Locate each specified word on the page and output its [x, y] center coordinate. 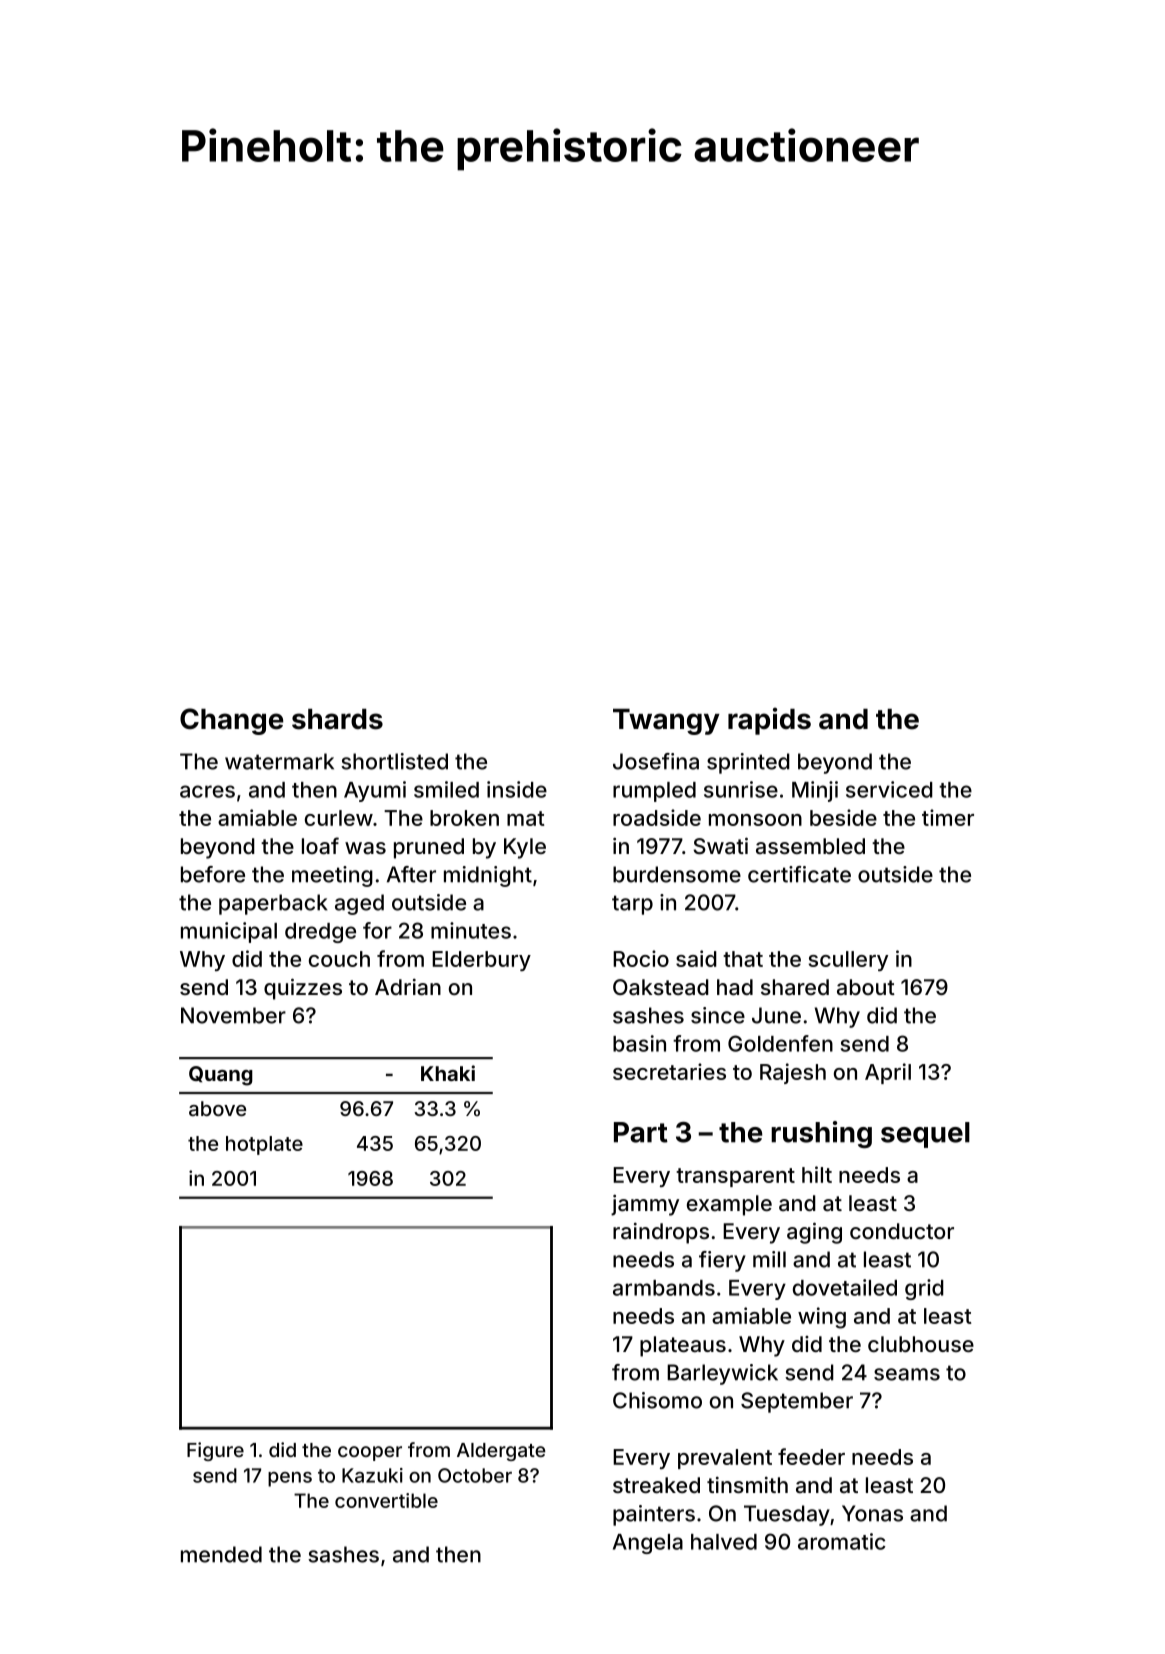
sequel [925, 1135]
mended [221, 1554]
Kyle [525, 848]
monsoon [755, 820]
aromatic [842, 1541]
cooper [370, 1453]
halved [724, 1542]
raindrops [661, 1233]
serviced [889, 789]
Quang [221, 1076]
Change [232, 721]
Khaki [448, 1073]
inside [517, 789]
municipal [229, 932]
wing [822, 1318]
